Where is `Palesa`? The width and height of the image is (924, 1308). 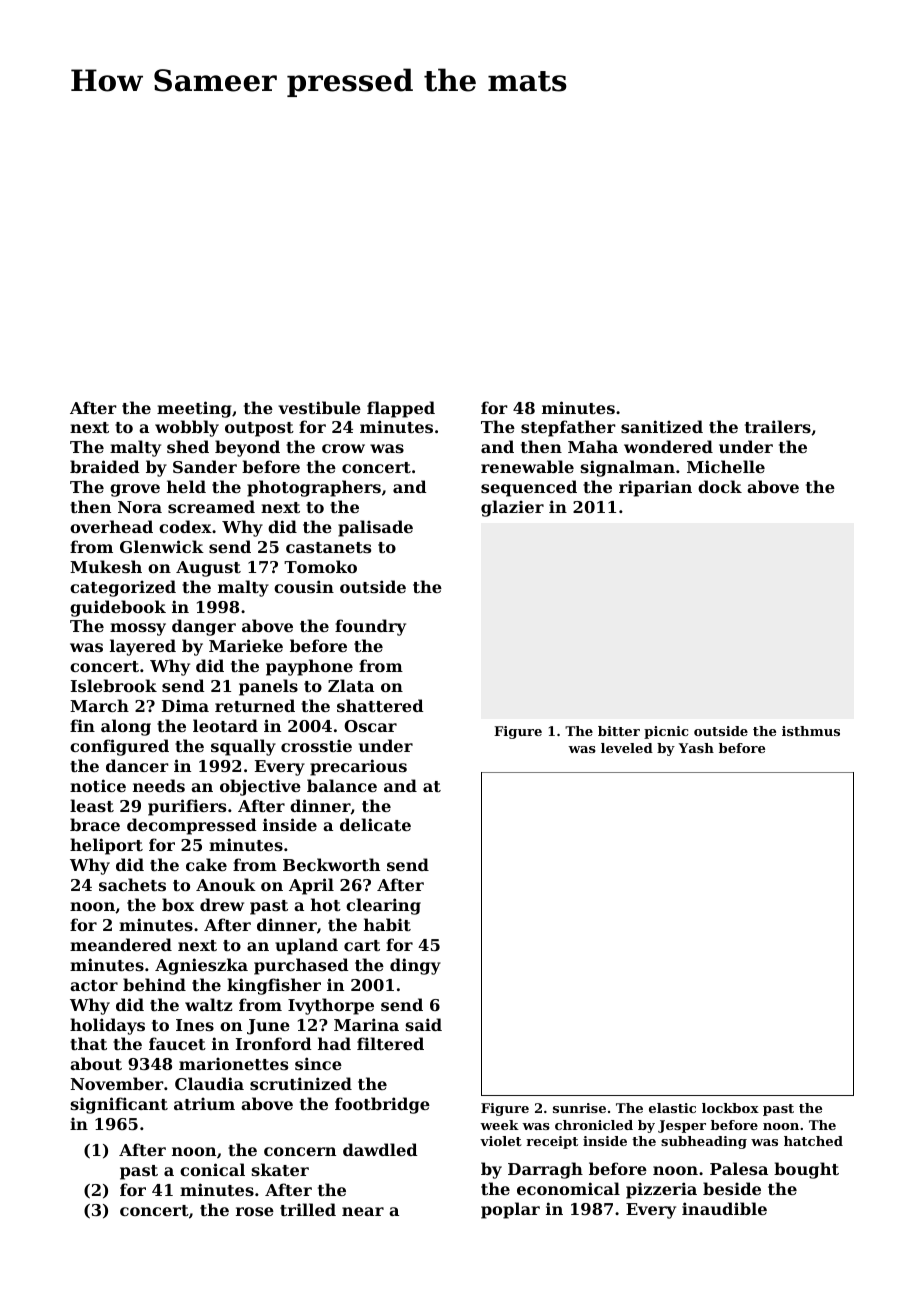
Palesa is located at coordinates (739, 1168).
